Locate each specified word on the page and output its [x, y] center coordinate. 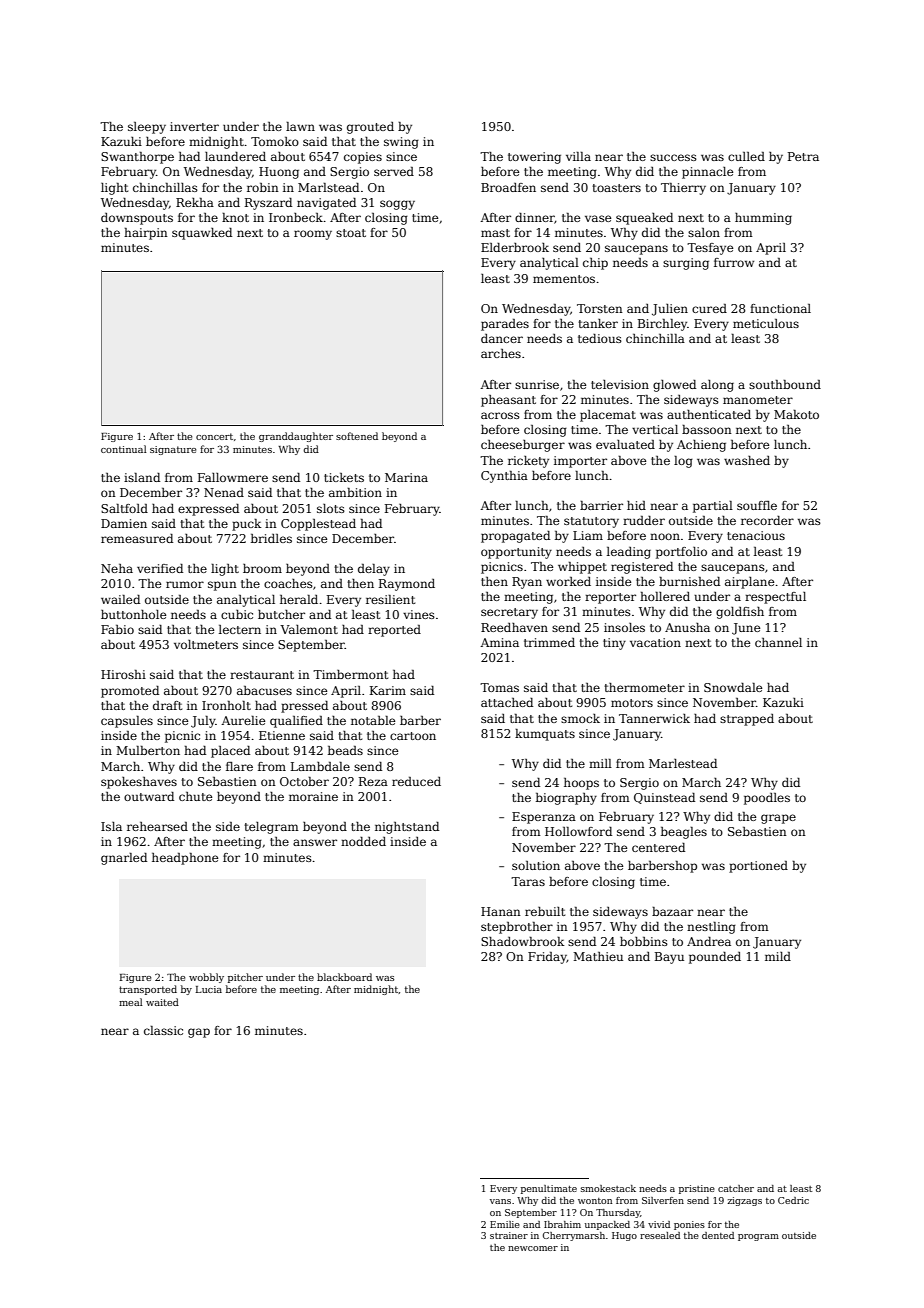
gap [199, 1033]
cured [709, 308]
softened [357, 436]
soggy [397, 205]
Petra [803, 156]
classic [163, 1030]
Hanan [501, 911]
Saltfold [124, 508]
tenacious [756, 535]
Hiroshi [123, 674]
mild [778, 956]
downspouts [137, 219]
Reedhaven [514, 627]
